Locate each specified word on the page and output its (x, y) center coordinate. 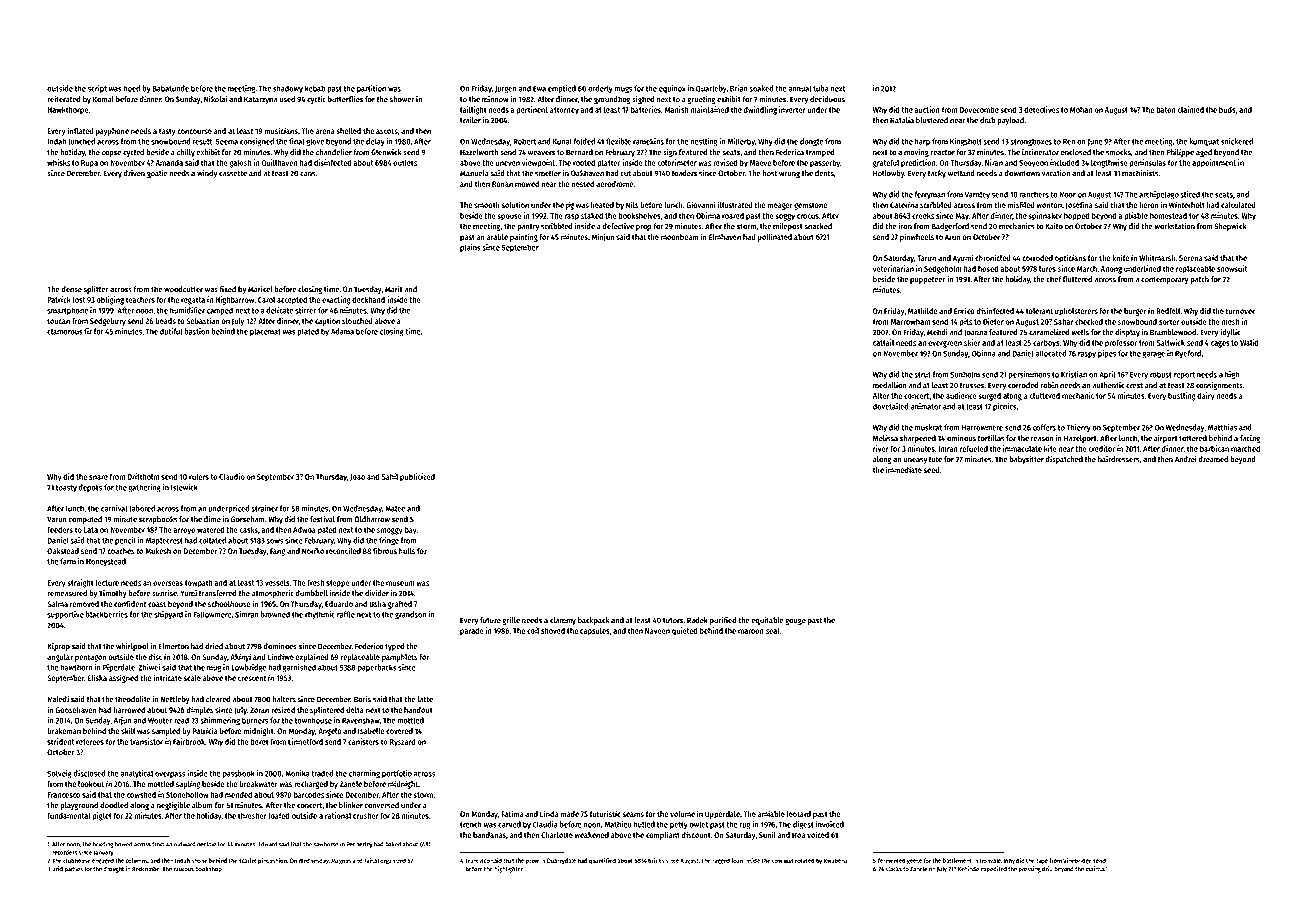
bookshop (208, 869)
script (97, 89)
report (1184, 375)
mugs (623, 90)
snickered (1237, 141)
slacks (893, 869)
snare (98, 477)
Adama (342, 331)
